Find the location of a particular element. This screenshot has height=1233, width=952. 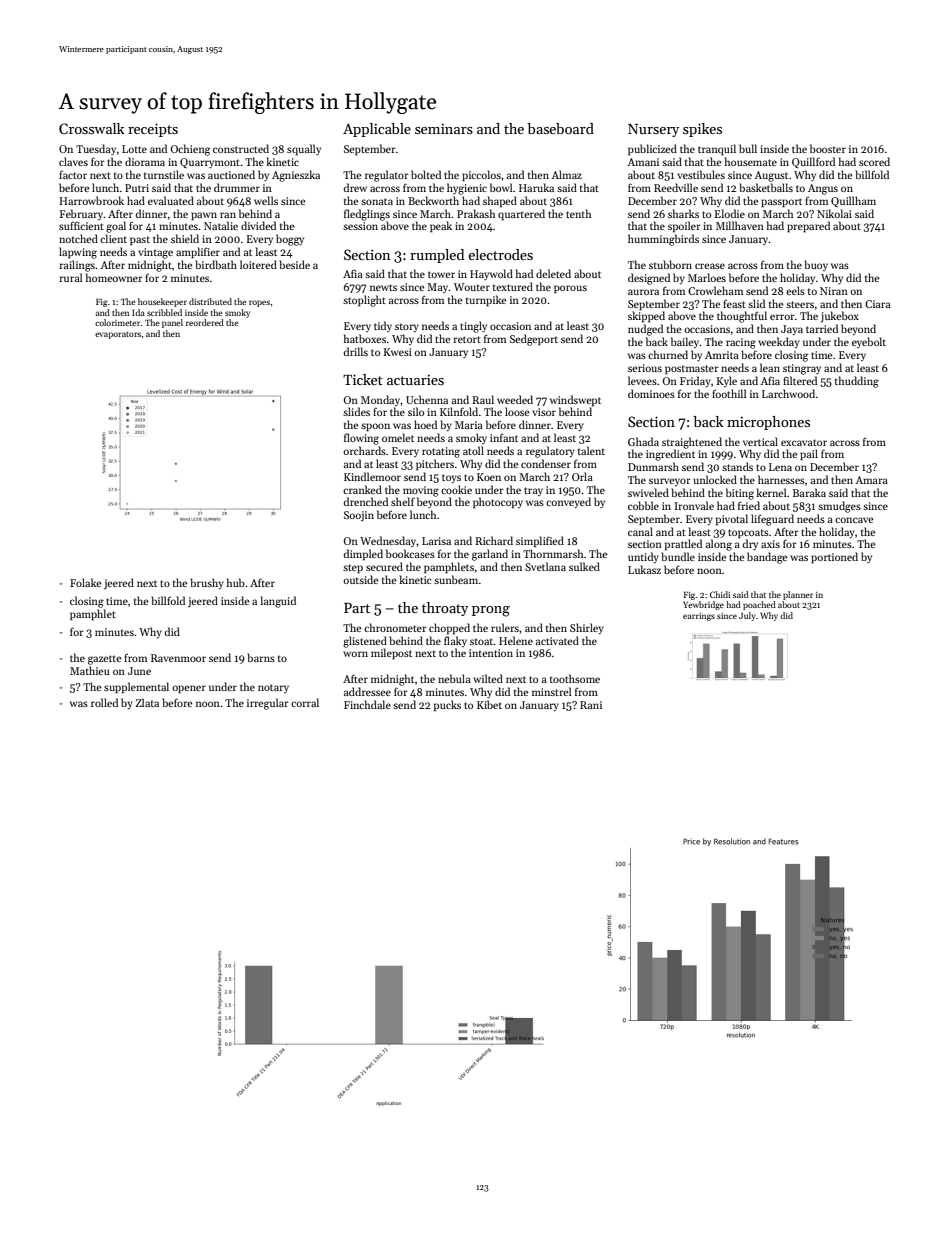

Orla is located at coordinates (582, 476).
